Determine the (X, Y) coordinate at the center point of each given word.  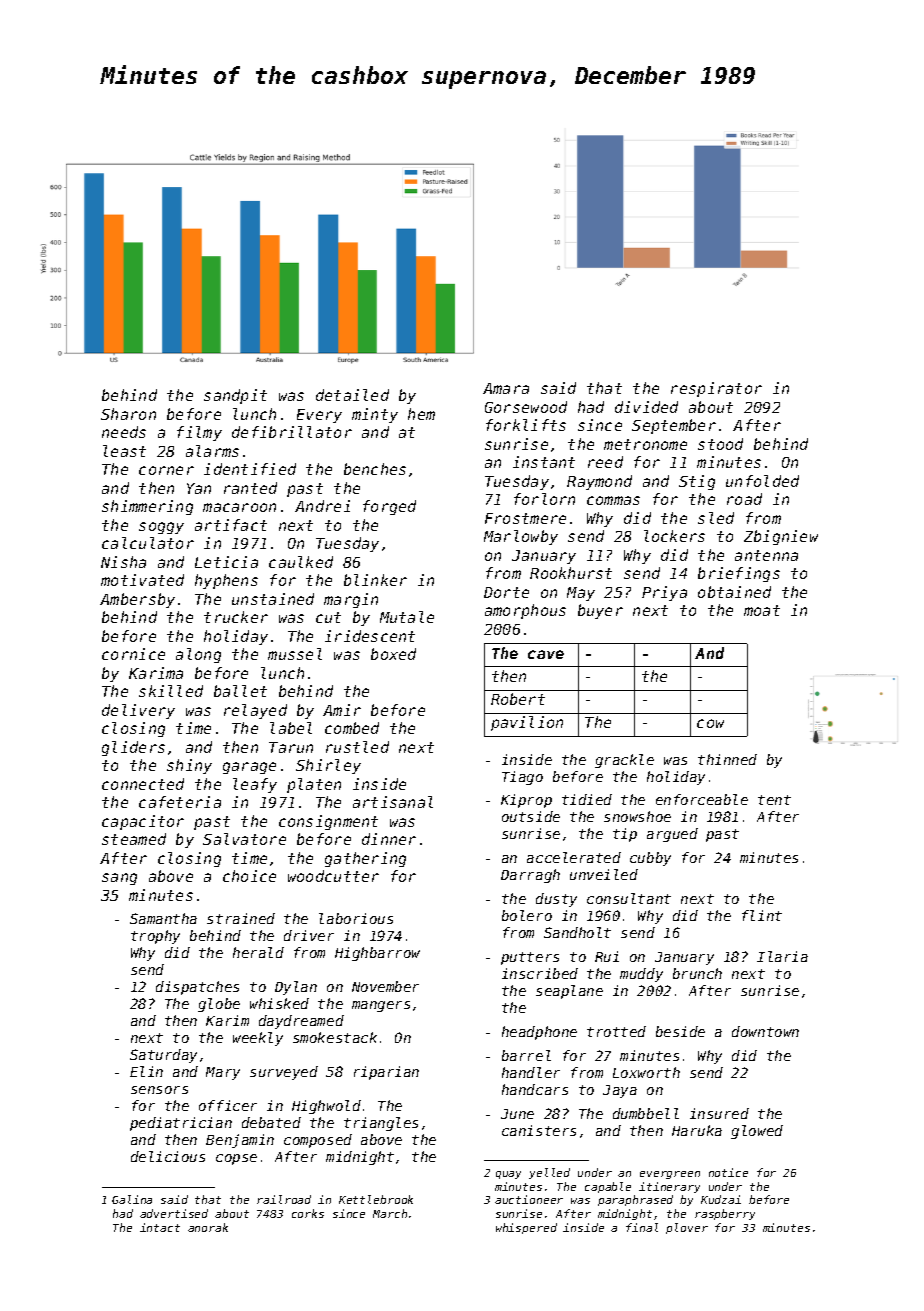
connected (143, 784)
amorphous (525, 611)
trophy (155, 937)
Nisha (123, 562)
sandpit (235, 396)
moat (762, 610)
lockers (674, 536)
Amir (342, 710)
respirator (716, 389)
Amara (506, 388)
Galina (132, 1199)
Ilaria (782, 956)
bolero (527, 915)
